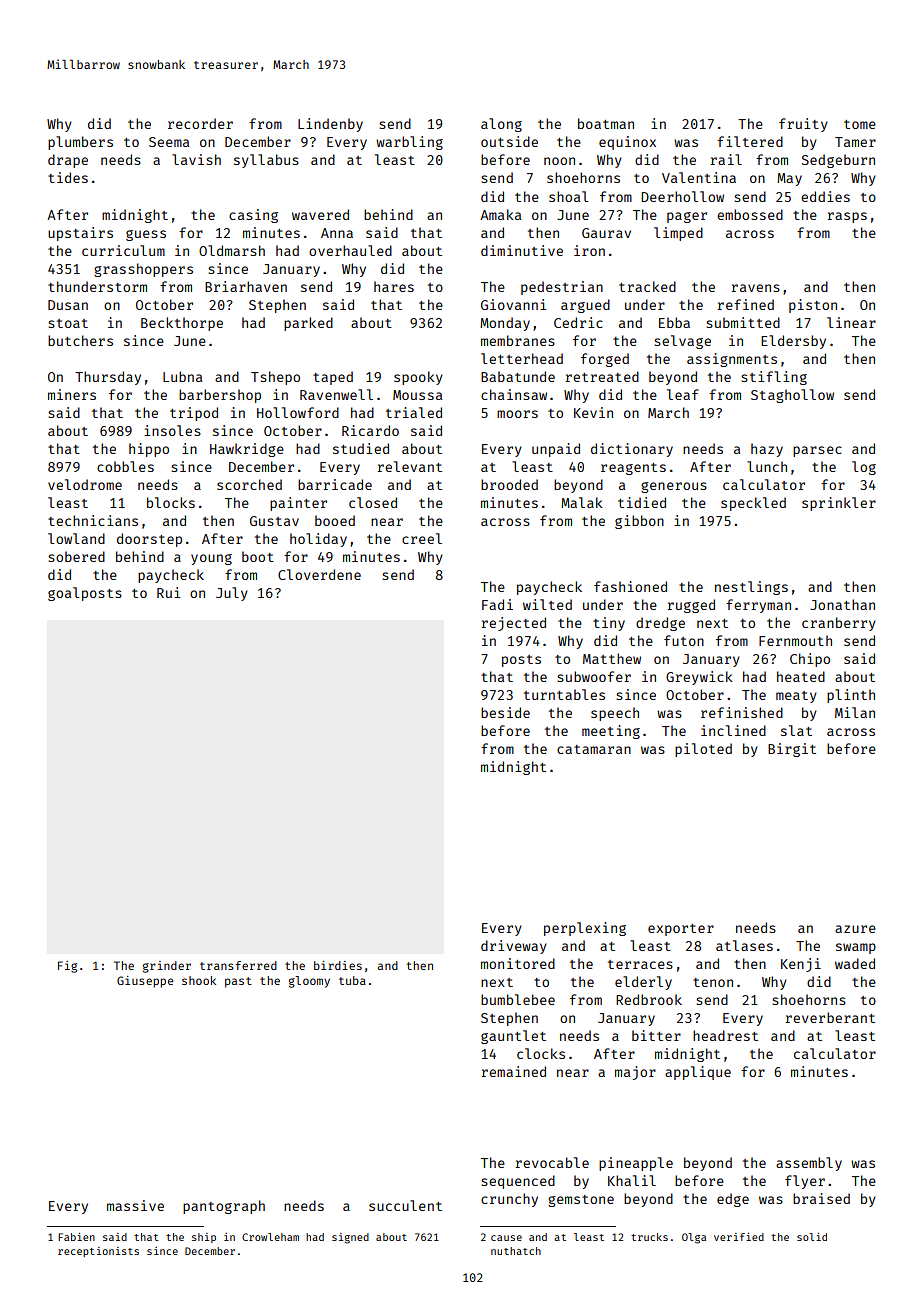 The width and height of the screenshot is (924, 1308). What do you see at coordinates (505, 712) in the screenshot?
I see `beside` at bounding box center [505, 712].
